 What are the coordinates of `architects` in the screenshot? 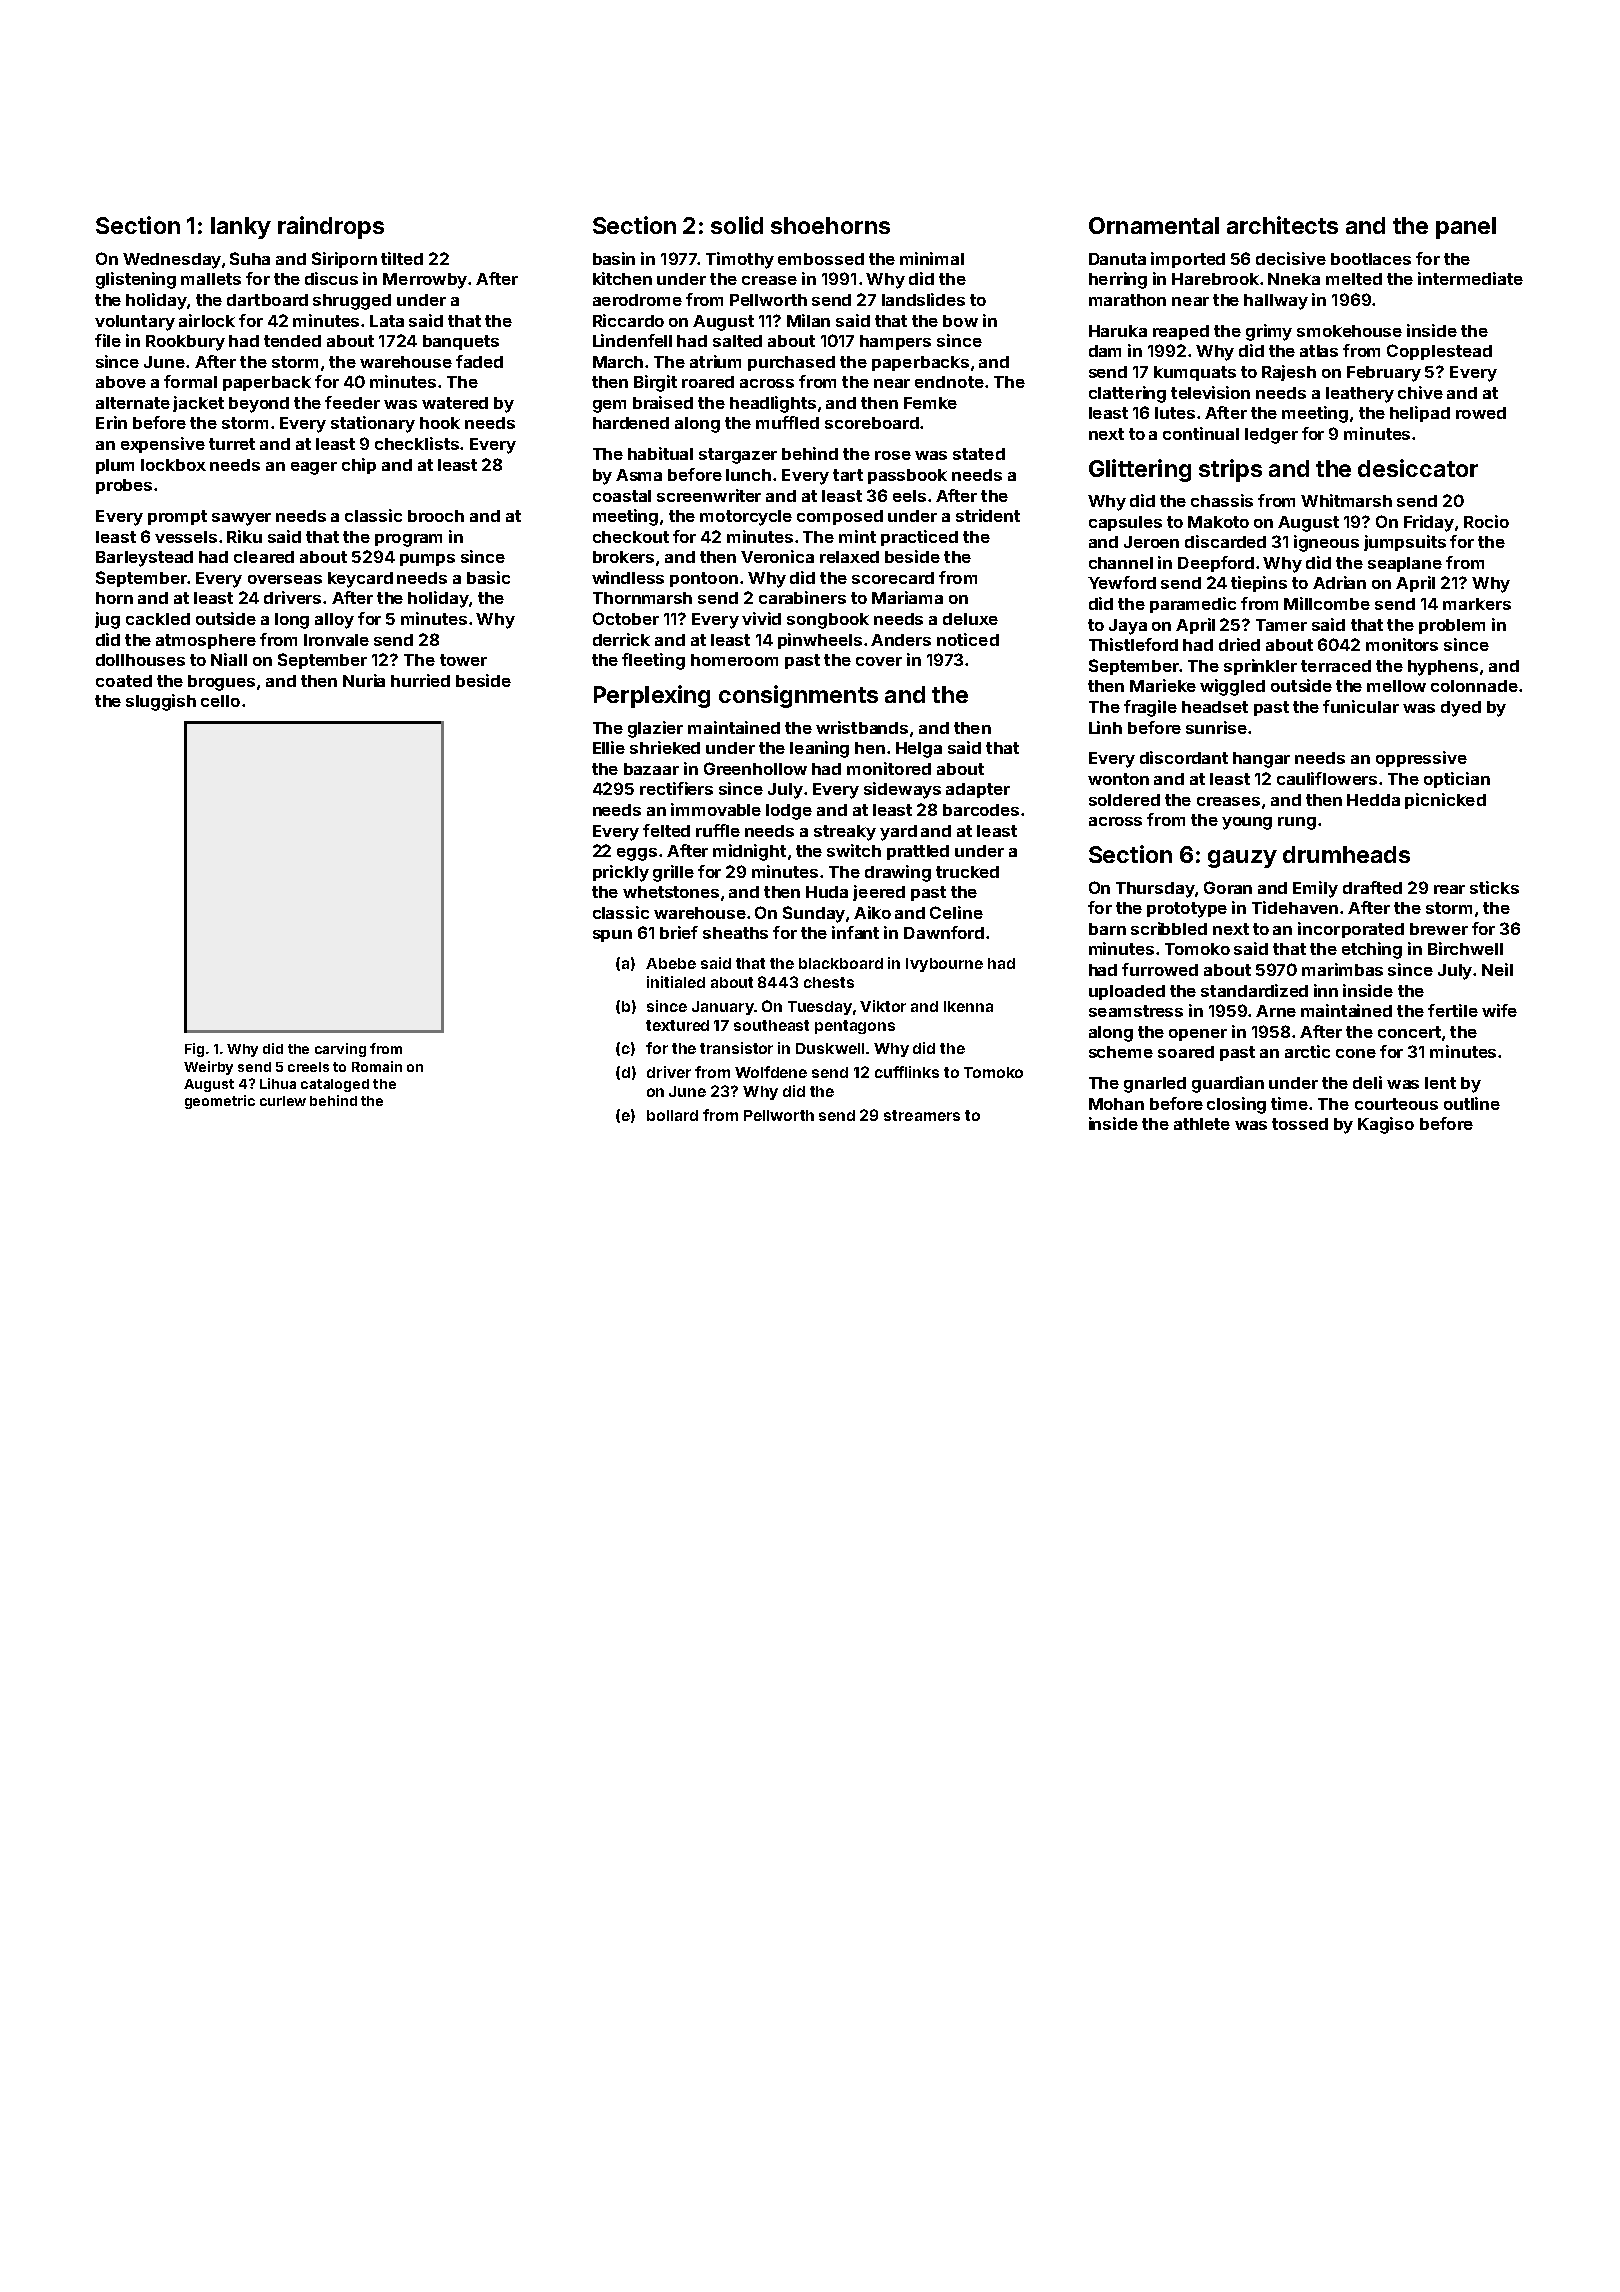 It's located at (1282, 225).
